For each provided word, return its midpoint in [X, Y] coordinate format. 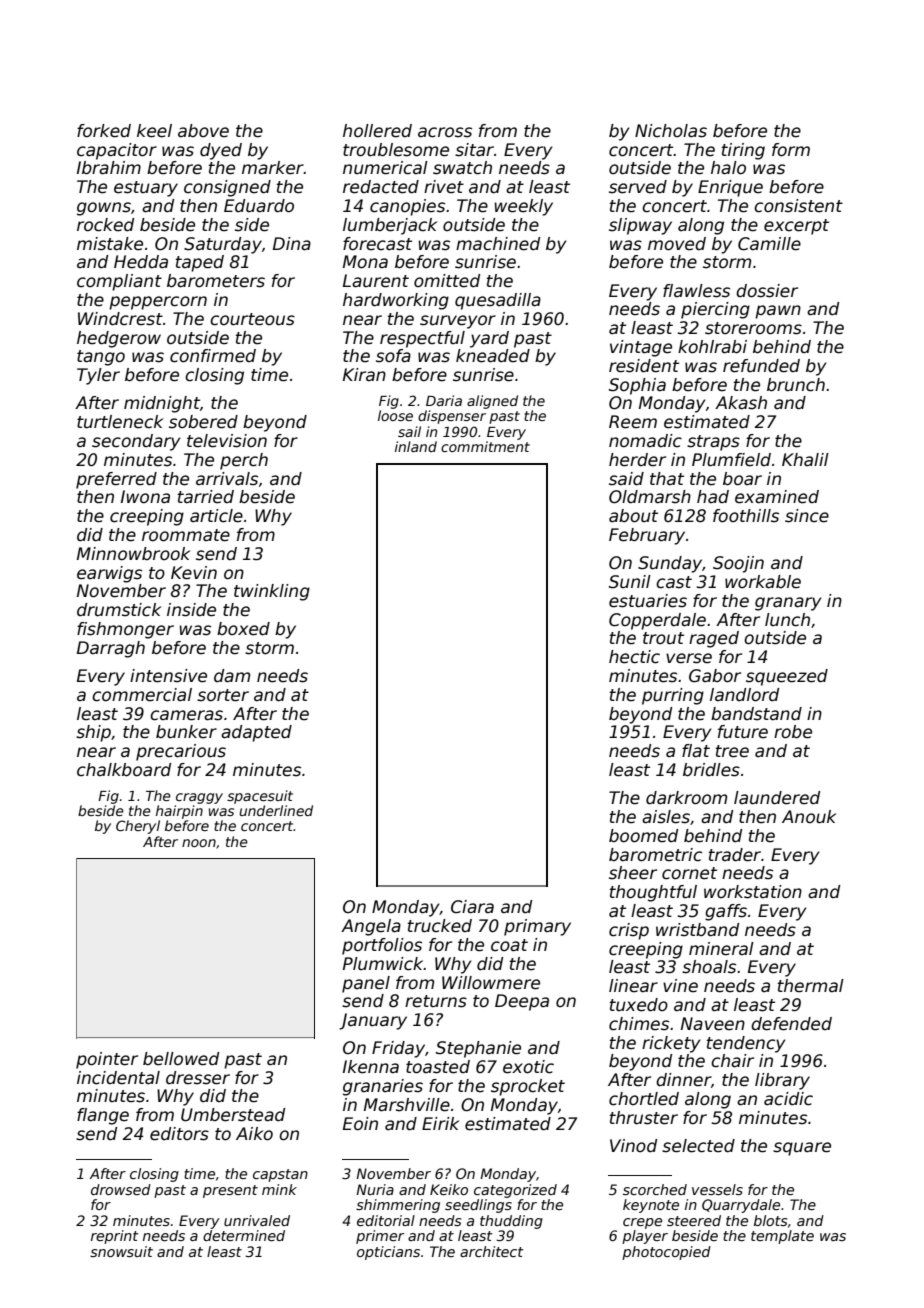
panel [366, 984]
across [445, 132]
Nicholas [671, 131]
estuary [146, 189]
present [230, 1191]
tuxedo [639, 1005]
